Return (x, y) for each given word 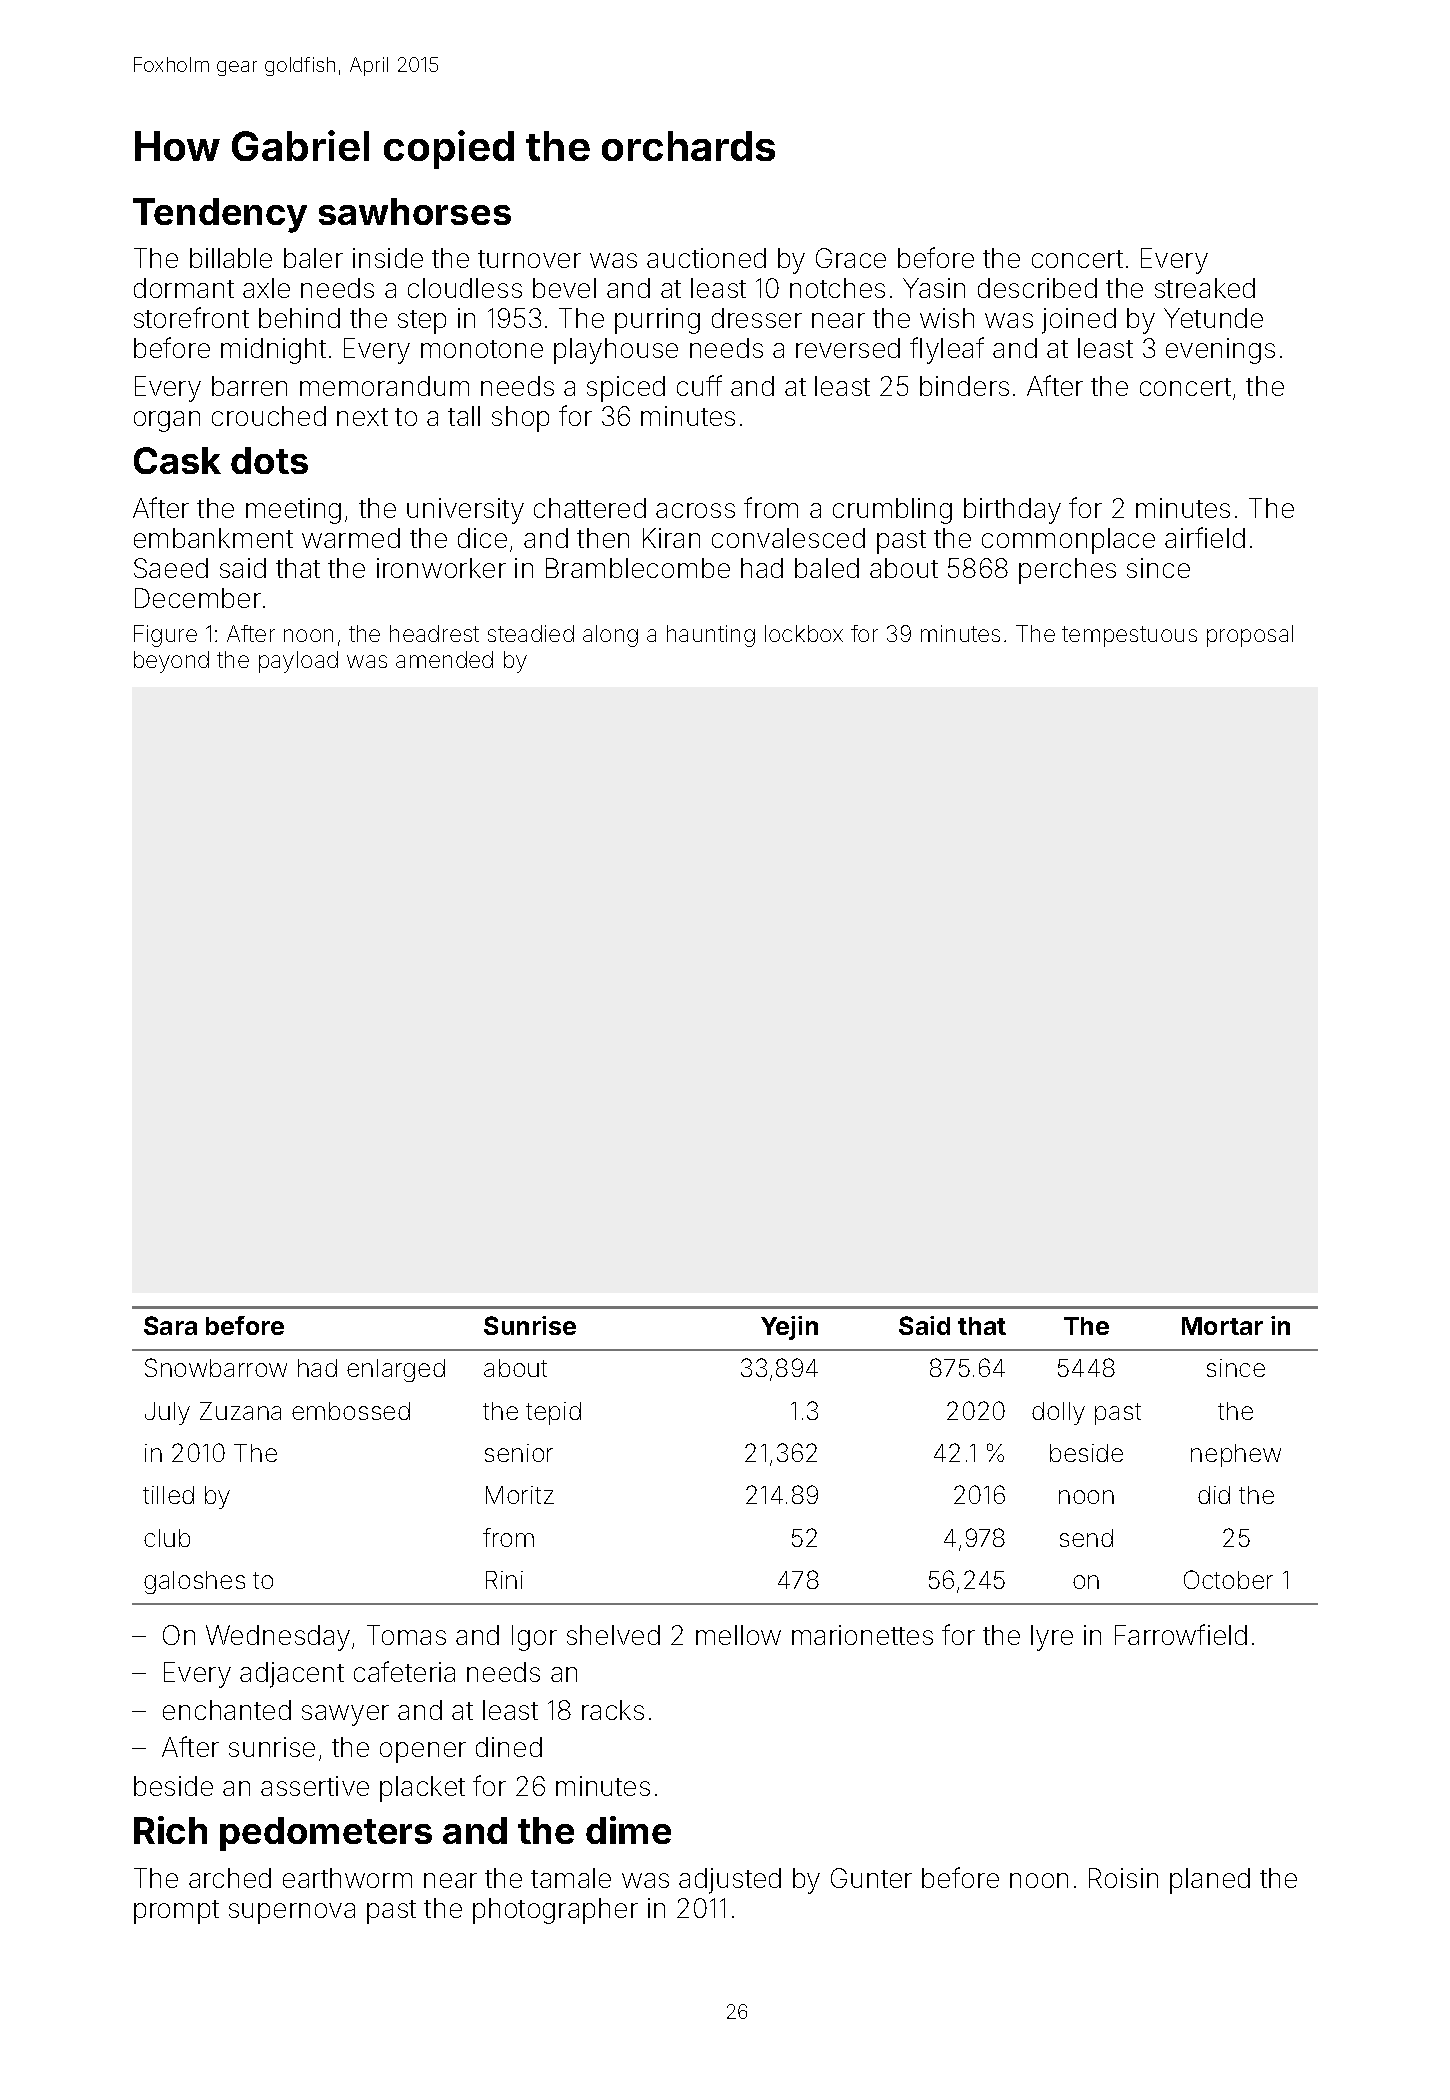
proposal (1250, 636)
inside (388, 258)
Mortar (1222, 1326)
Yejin (789, 1328)
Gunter (871, 1878)
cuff (699, 385)
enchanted (227, 1710)
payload (298, 662)
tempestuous (1129, 636)
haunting (711, 636)
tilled (168, 1495)
